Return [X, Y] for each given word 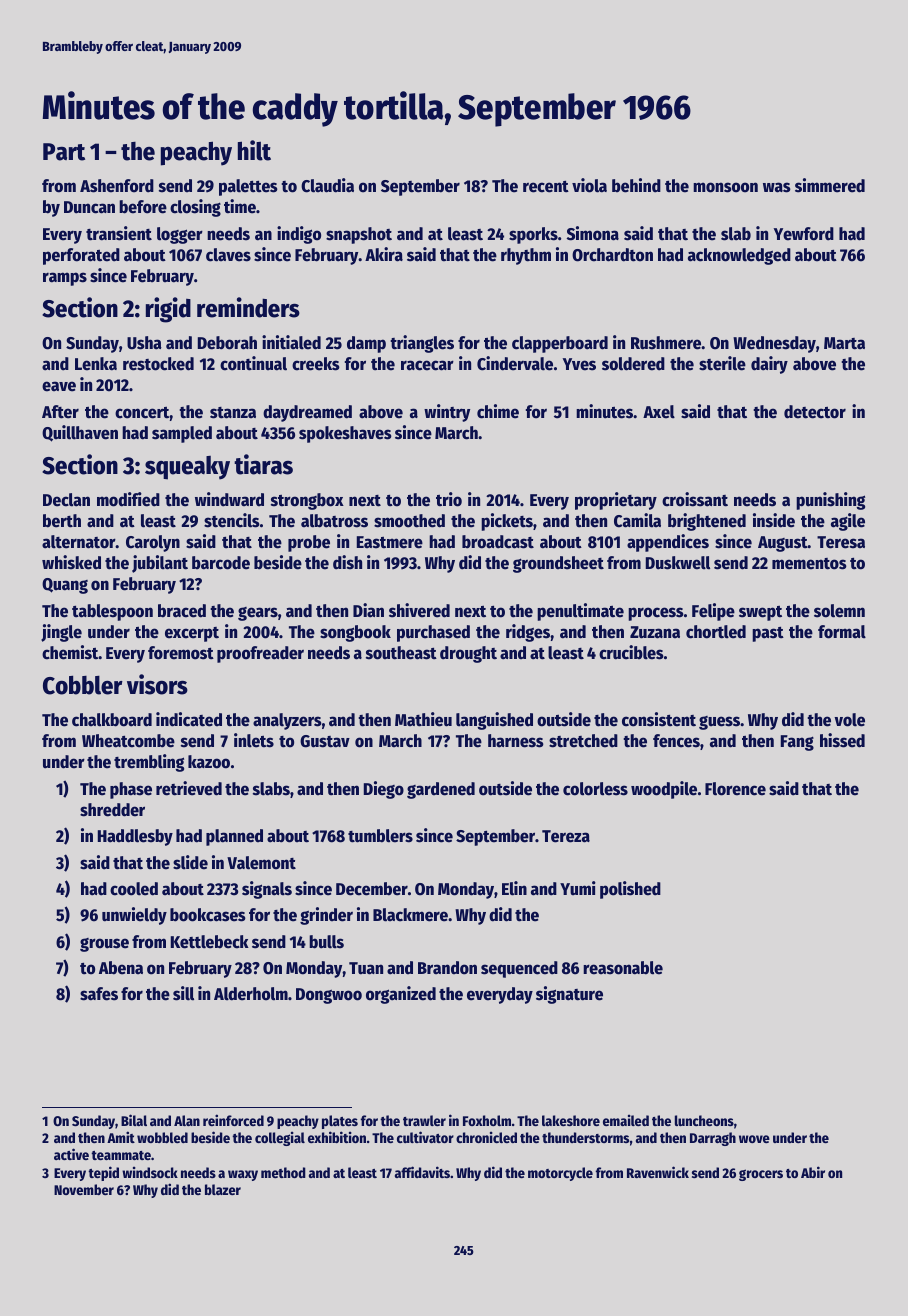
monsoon [725, 187]
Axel [659, 412]
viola [589, 185]
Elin [514, 888]
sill [183, 993]
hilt [254, 150]
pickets [507, 522]
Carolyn [153, 543]
